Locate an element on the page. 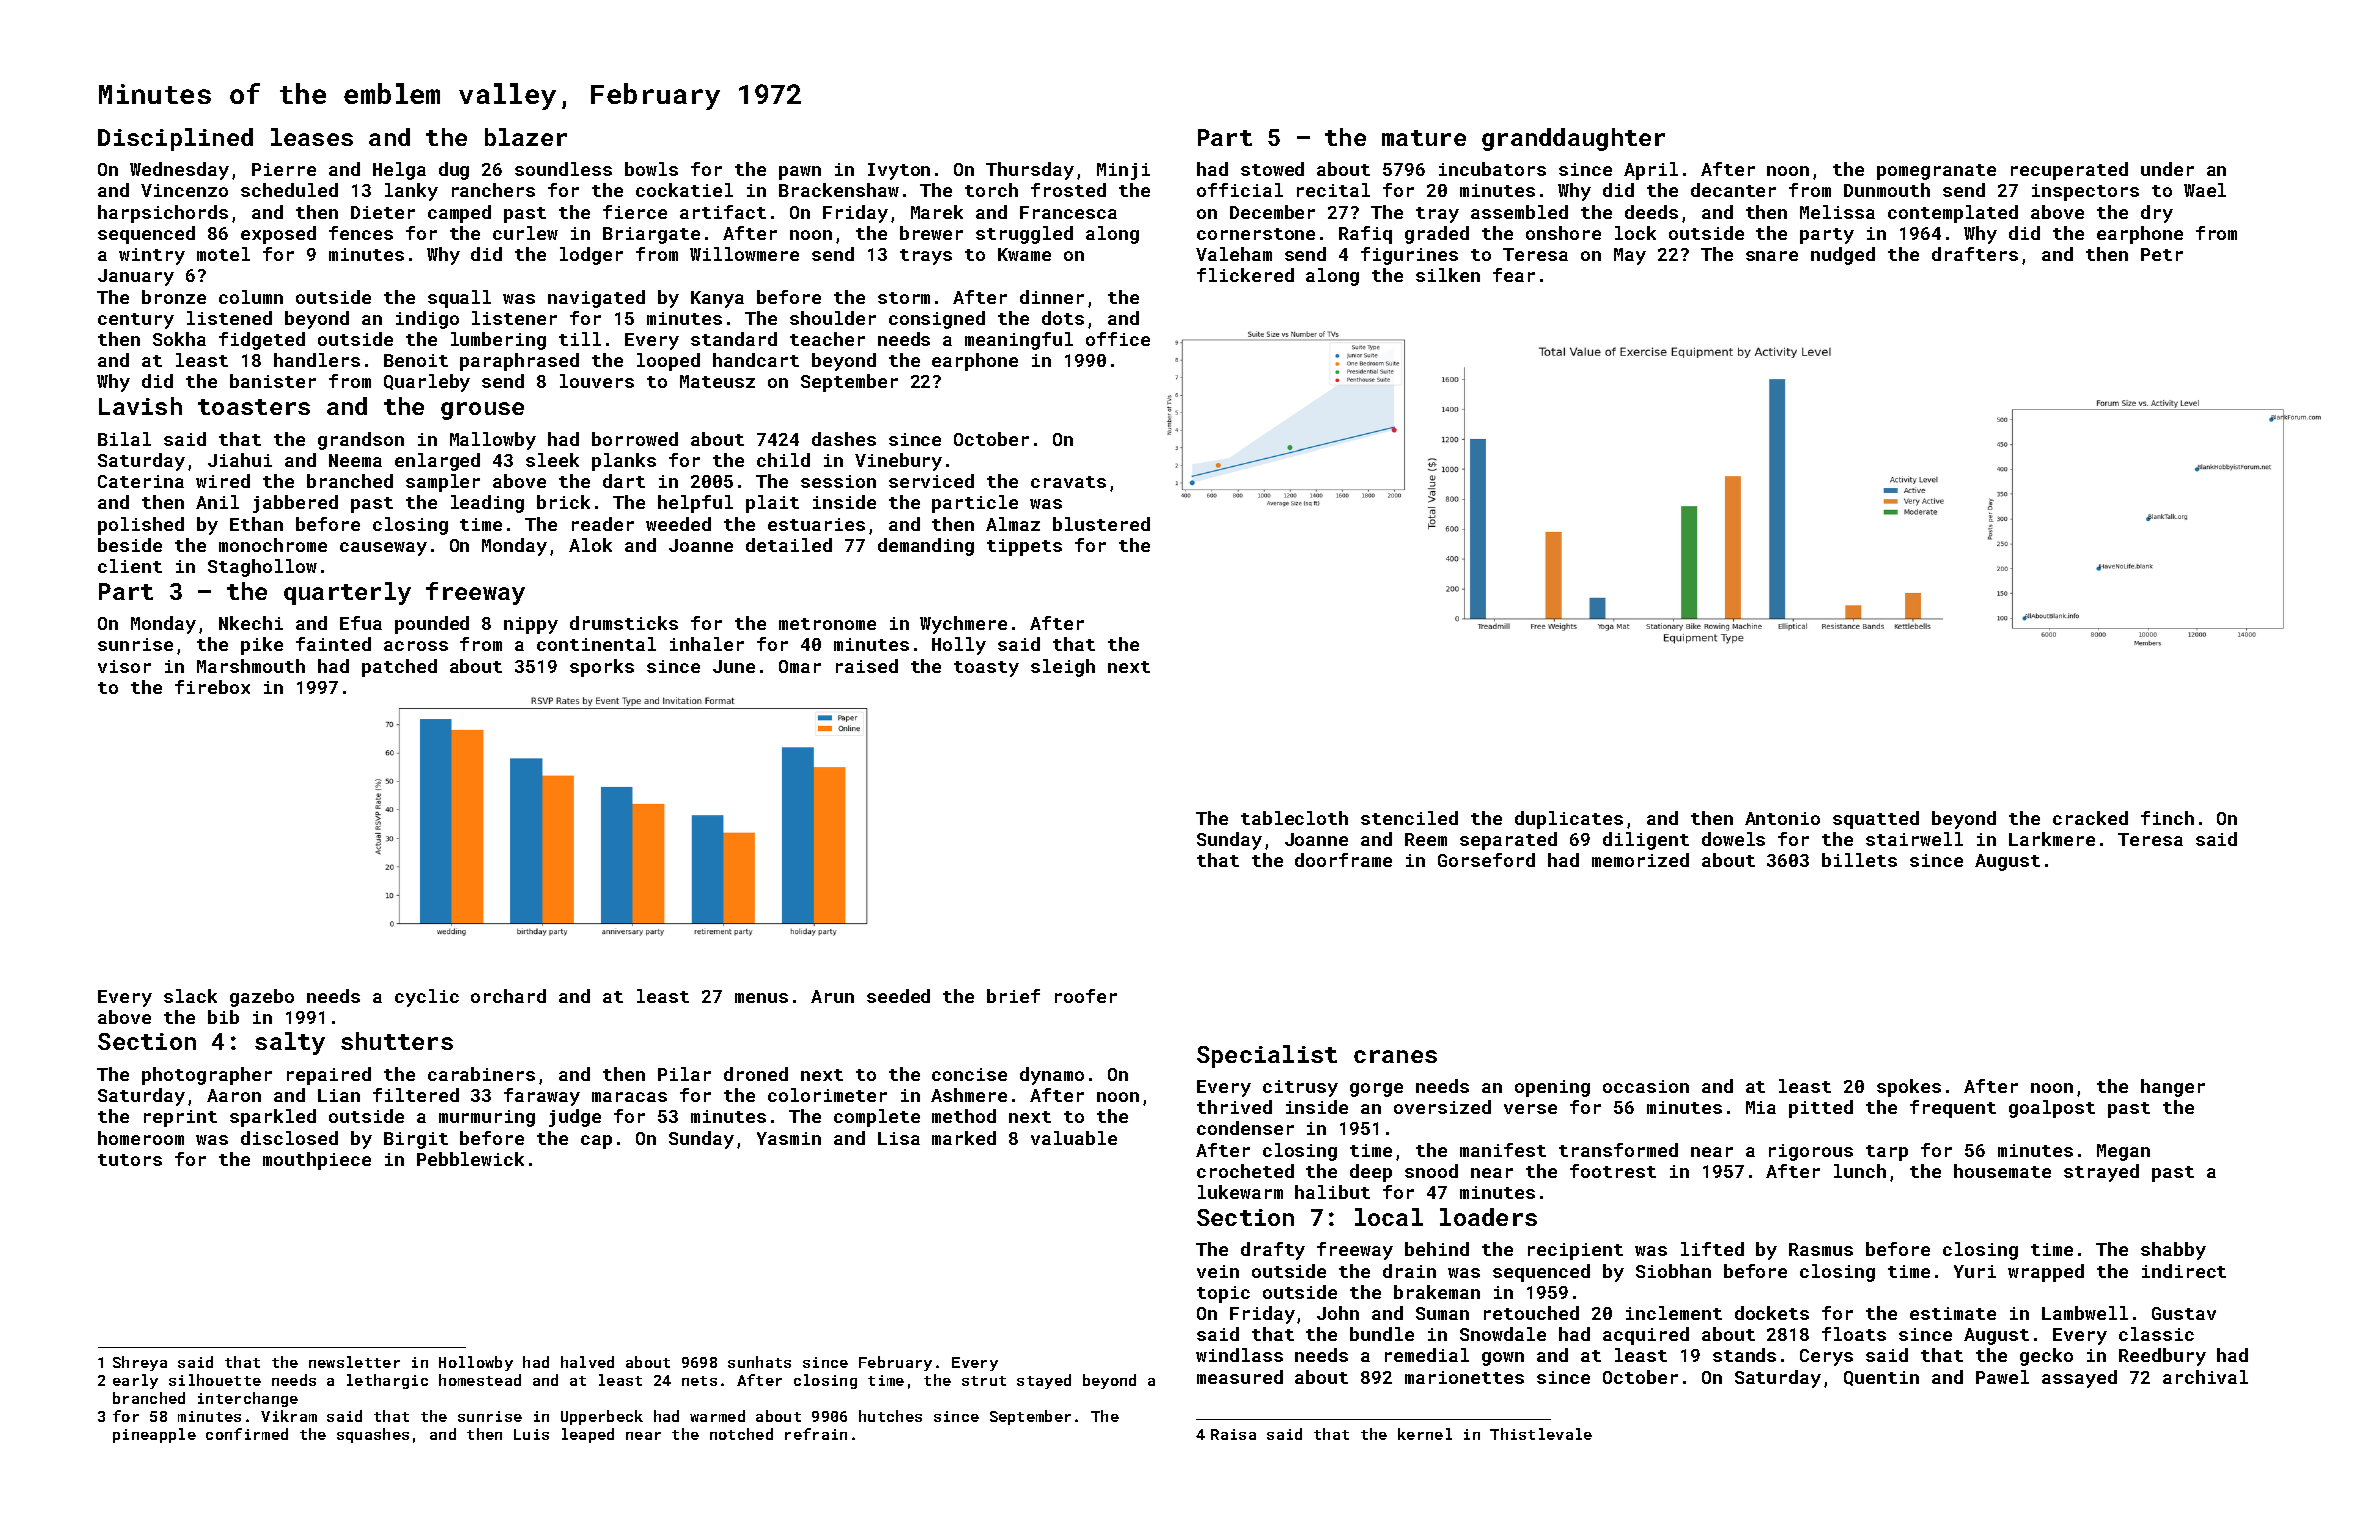  blazer is located at coordinates (526, 137).
